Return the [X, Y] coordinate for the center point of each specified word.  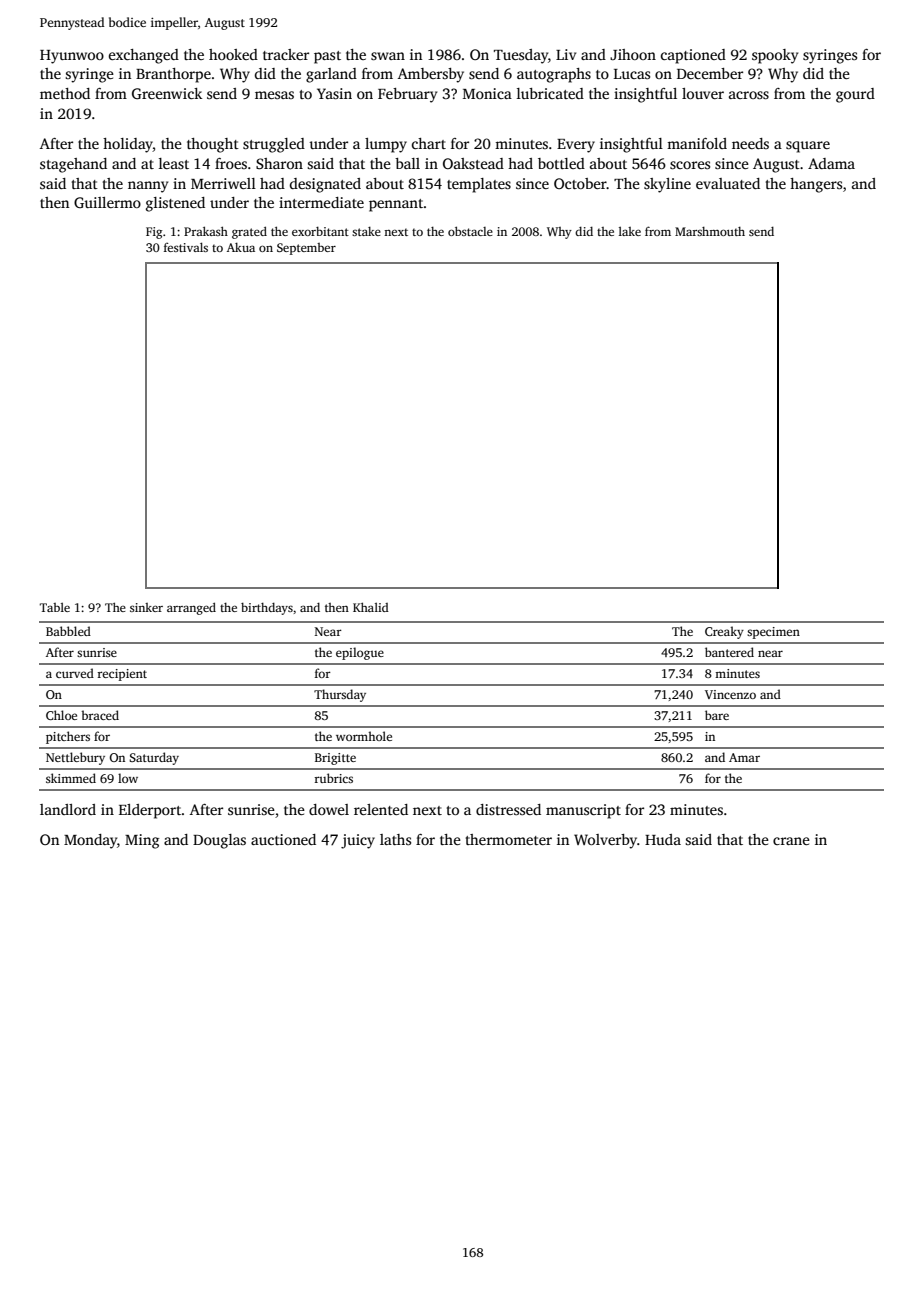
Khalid [371, 607]
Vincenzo [730, 694]
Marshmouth [710, 231]
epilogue [360, 653]
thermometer [509, 839]
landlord [68, 809]
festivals [186, 247]
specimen [773, 633]
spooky [775, 56]
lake [630, 231]
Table [55, 607]
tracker [286, 54]
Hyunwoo [72, 57]
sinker [146, 607]
